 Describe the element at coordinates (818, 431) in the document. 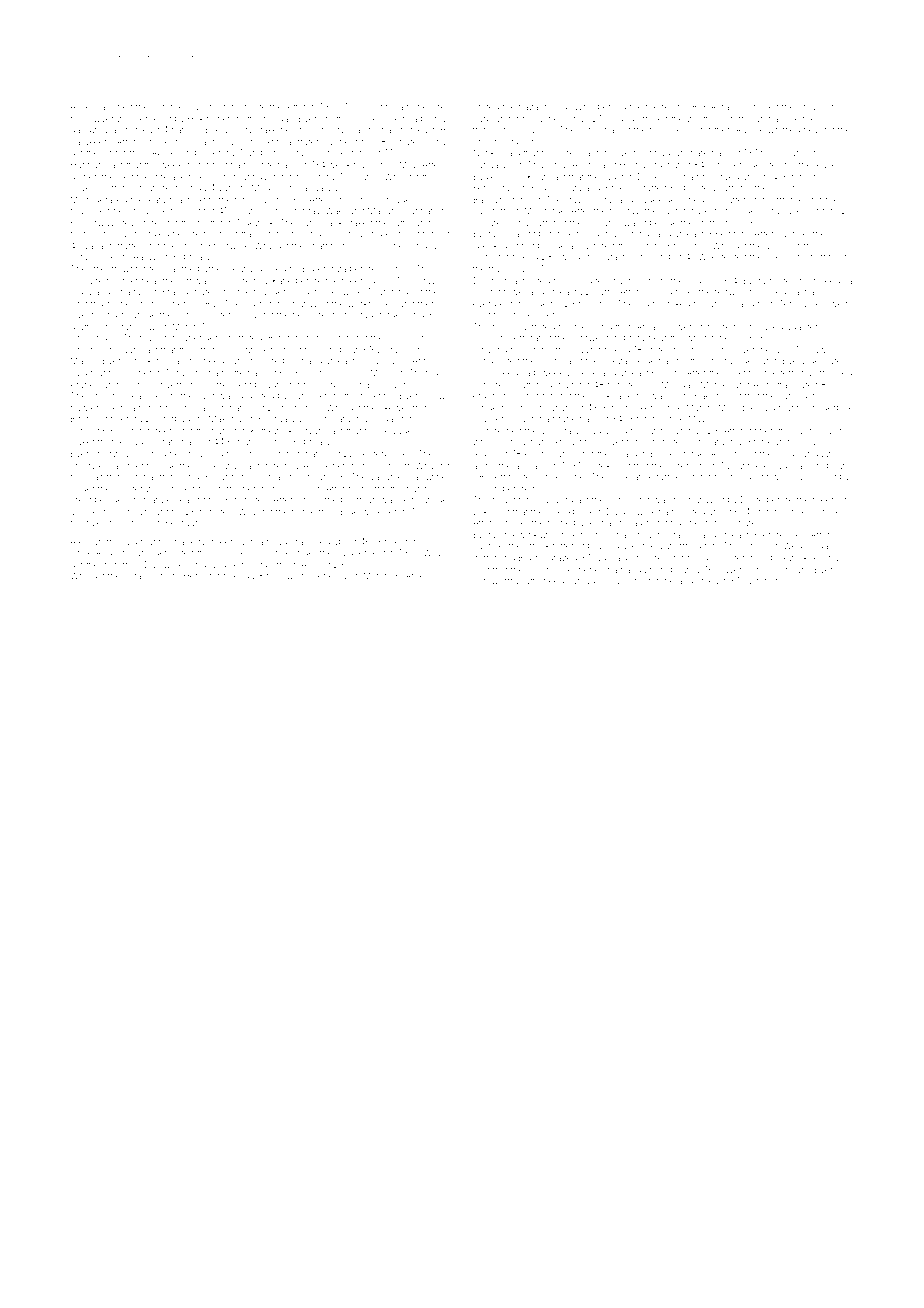

I see `synthesizer` at that location.
